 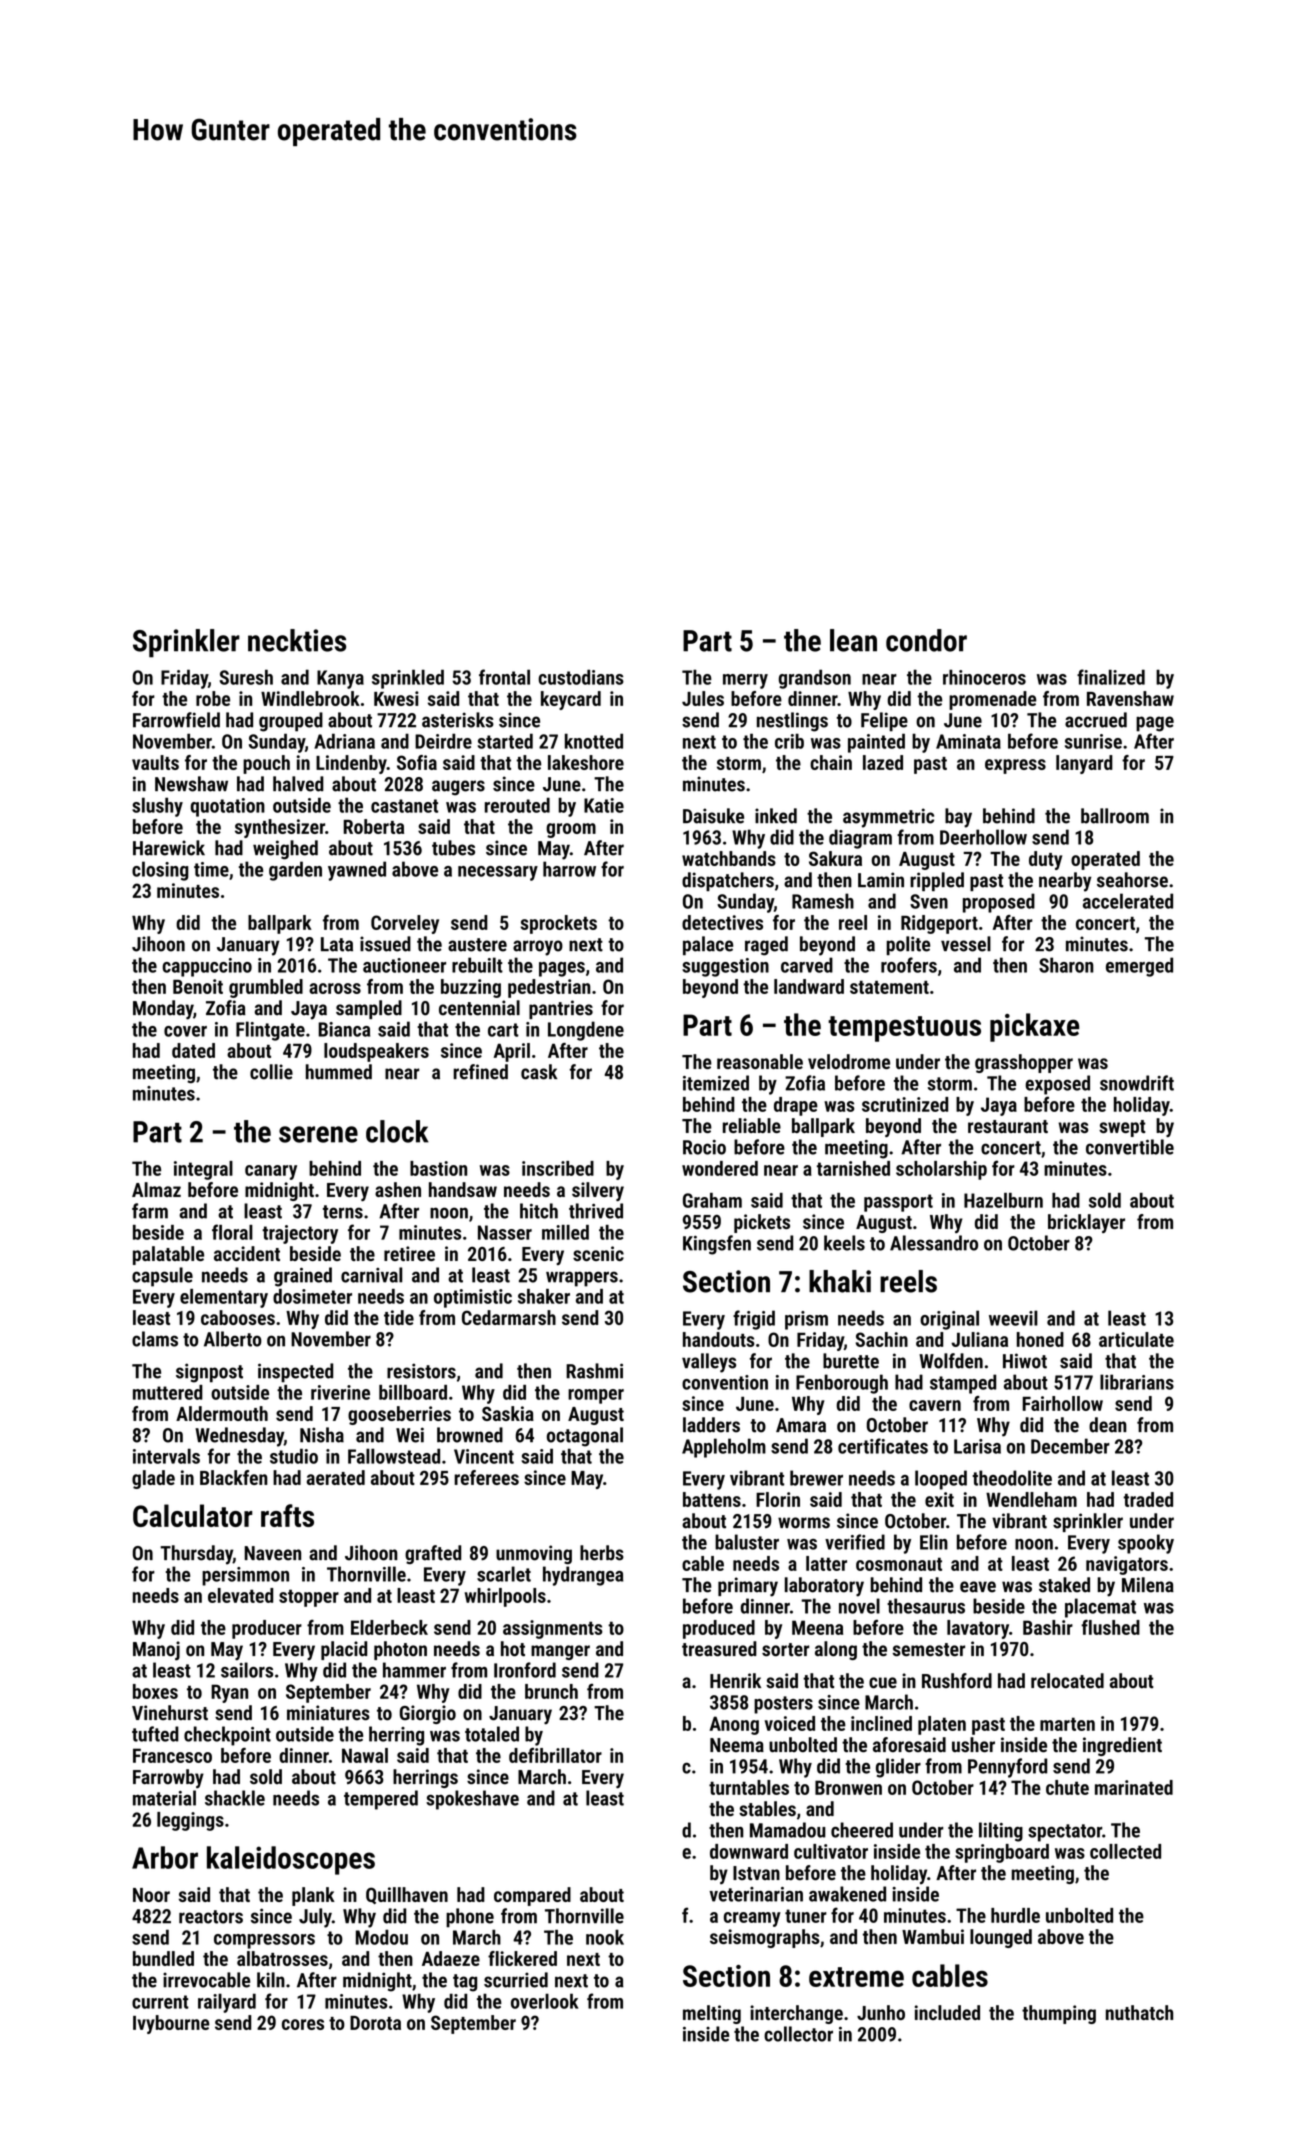 I want to click on detectives, so click(x=722, y=922).
